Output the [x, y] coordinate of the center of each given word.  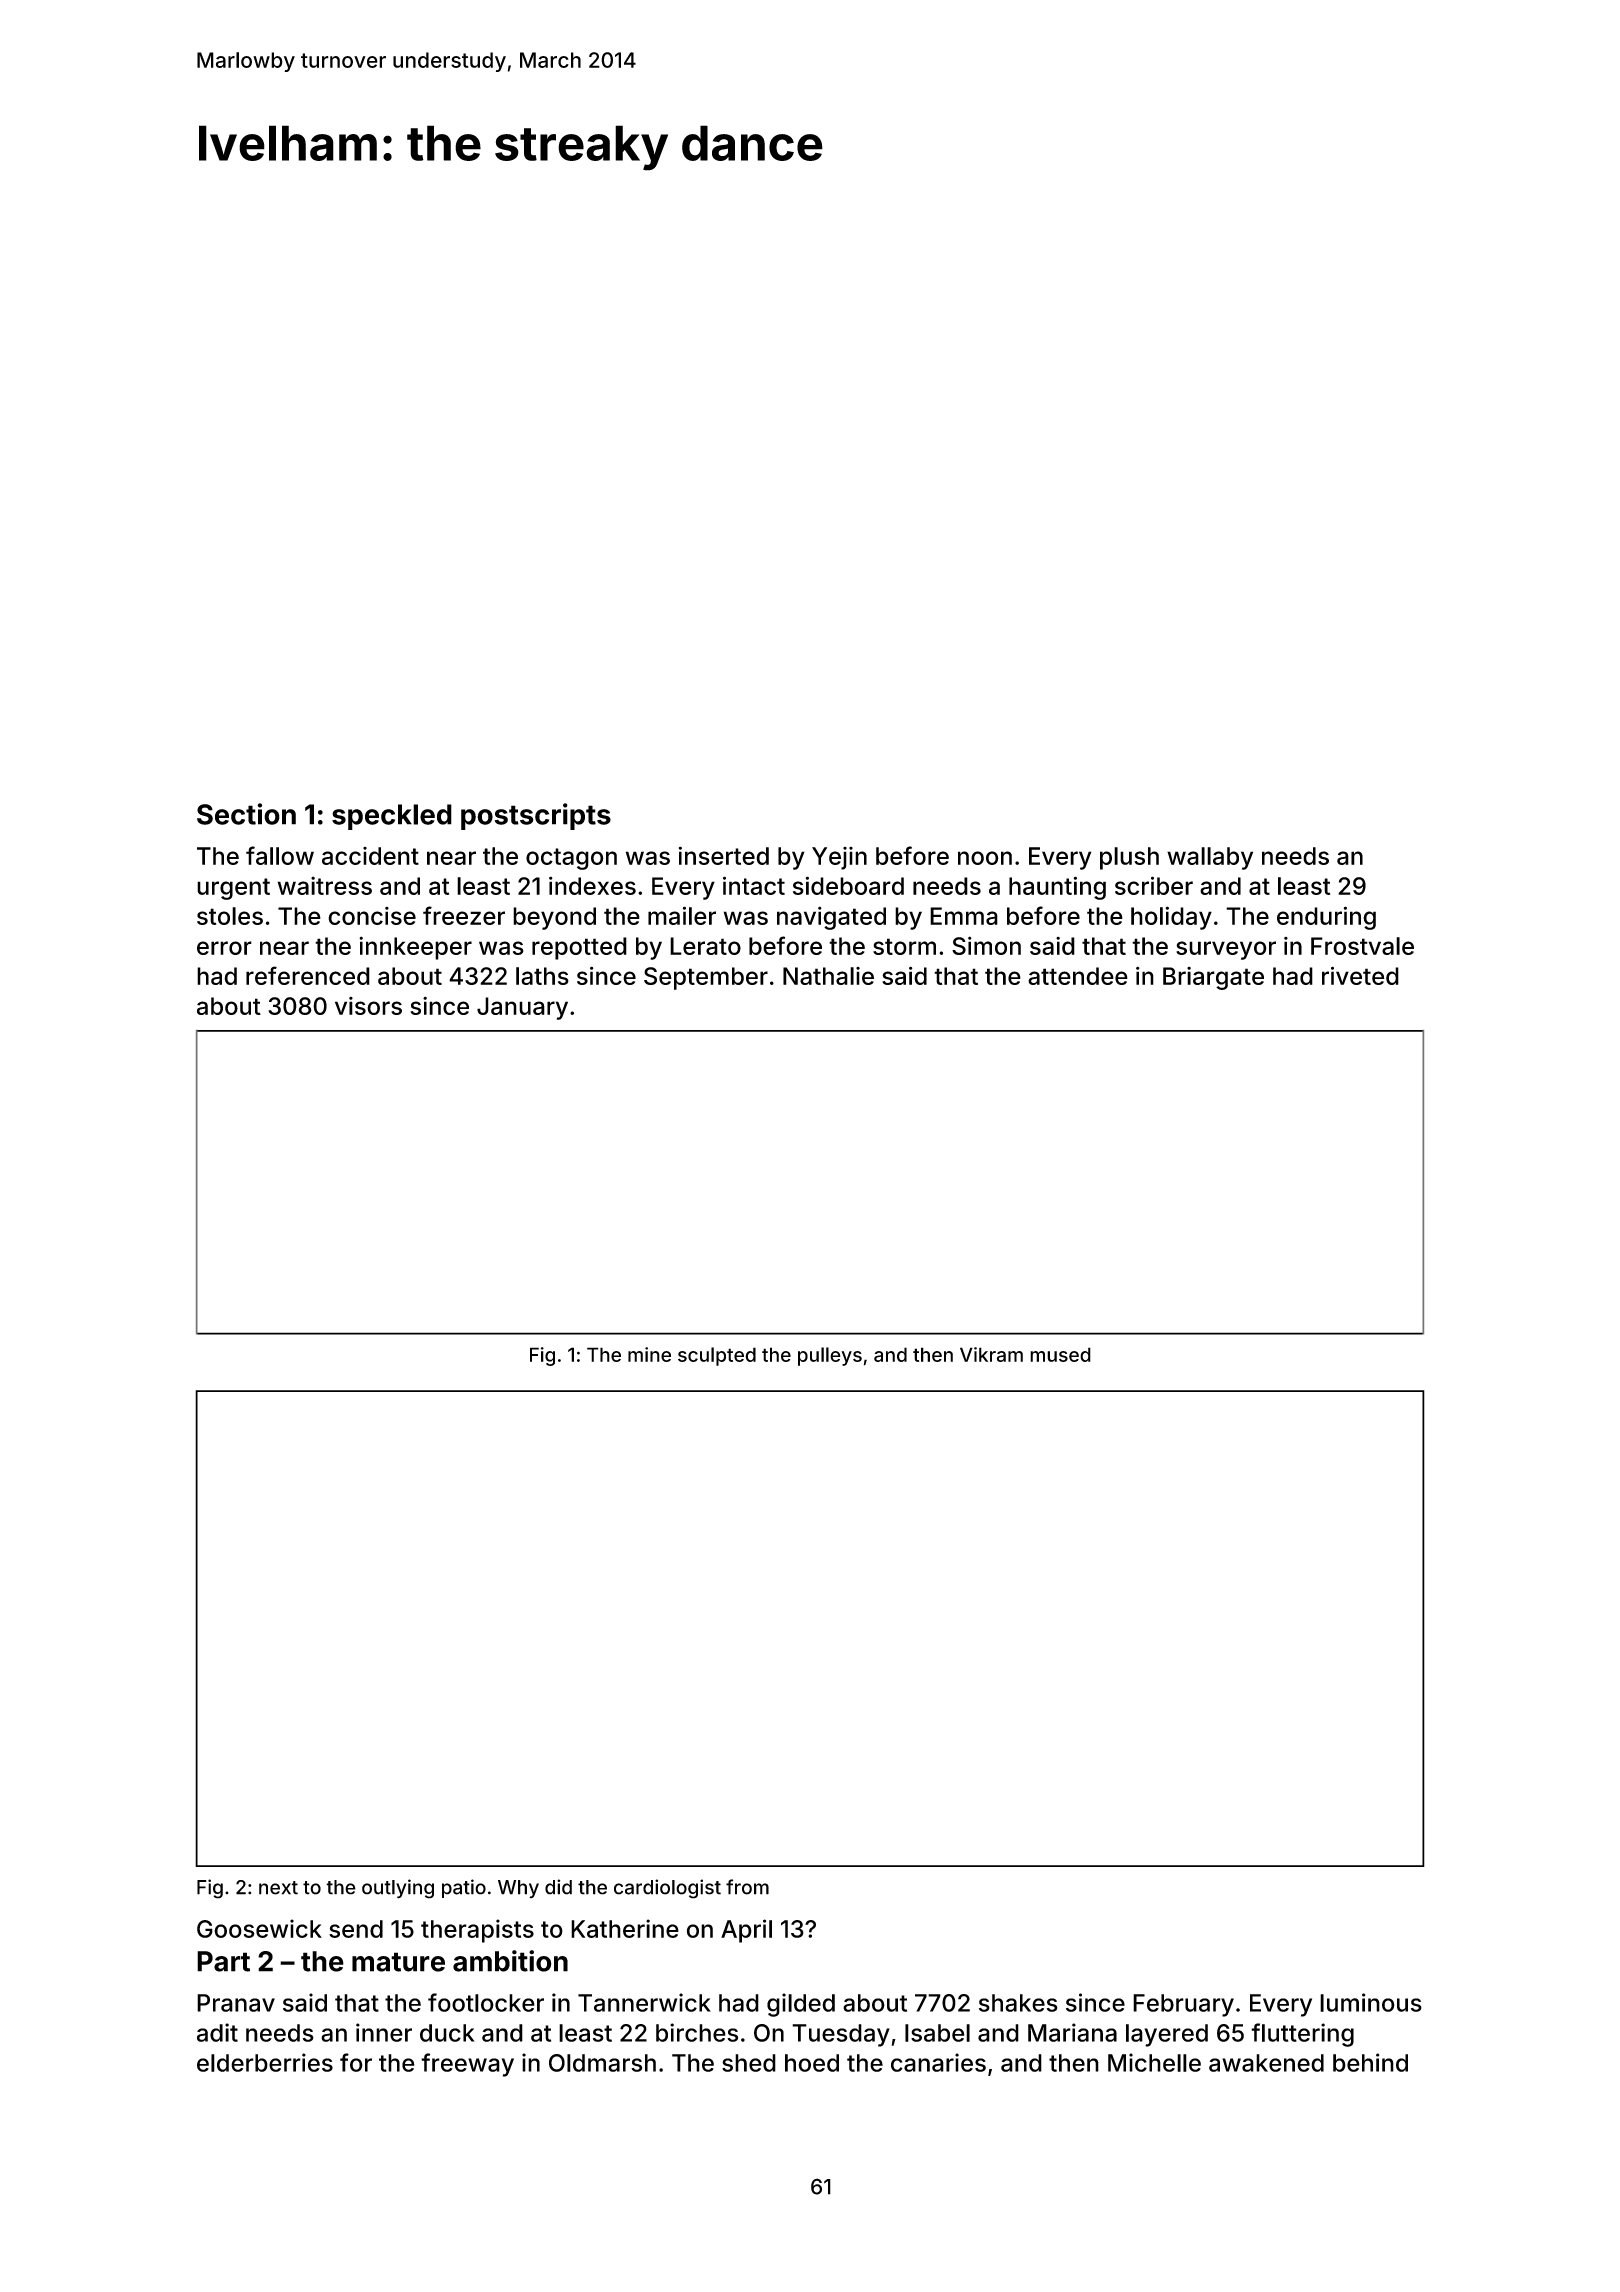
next [278, 1888]
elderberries [265, 2062]
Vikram [991, 1354]
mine [649, 1354]
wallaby [1210, 858]
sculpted [717, 1356]
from [747, 1887]
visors [368, 1006]
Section [246, 814]
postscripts [536, 816]
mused [1060, 1354]
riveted [1360, 975]
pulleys [830, 1356]
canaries [938, 2062]
